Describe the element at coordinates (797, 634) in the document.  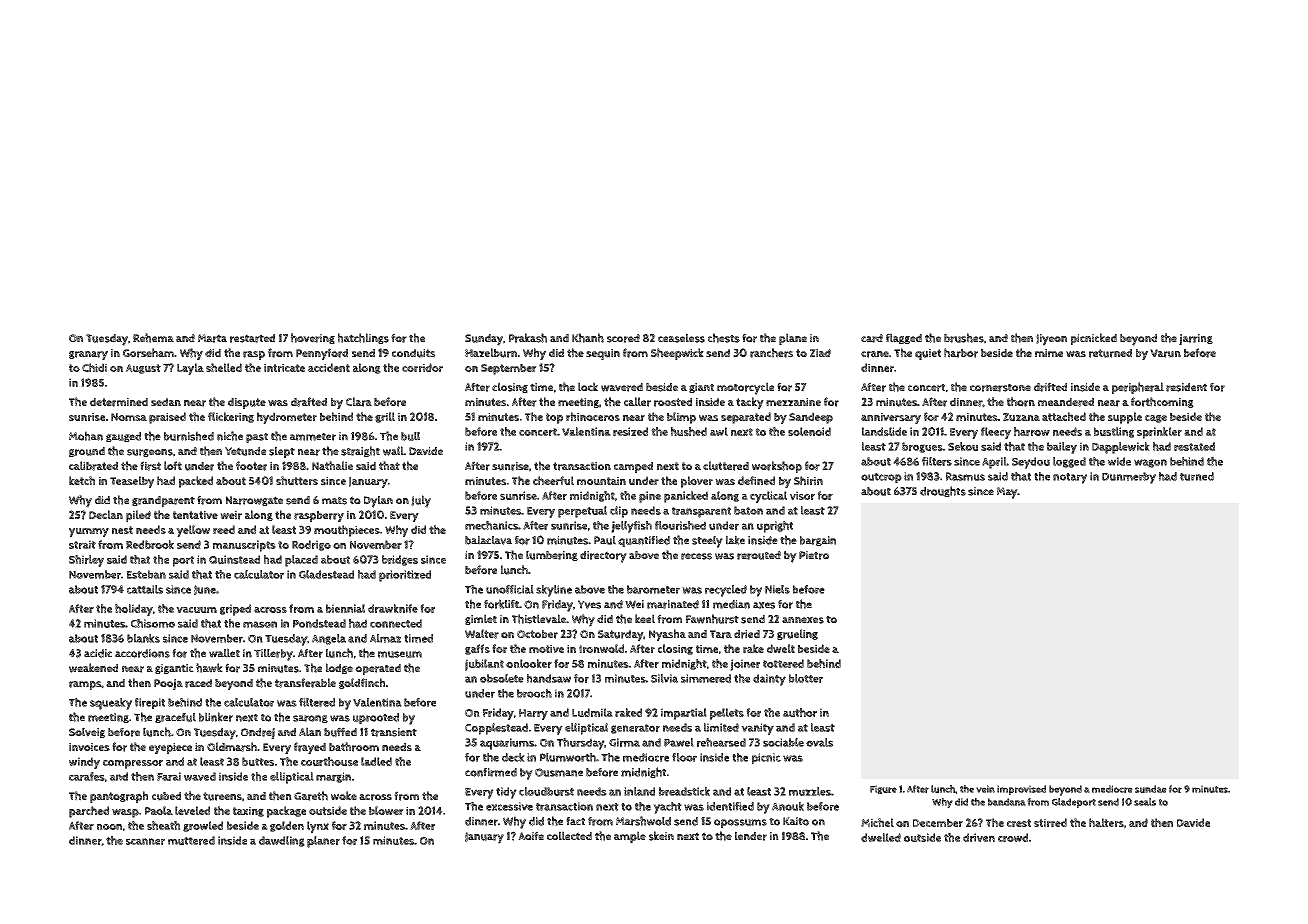
I see `grueling` at that location.
